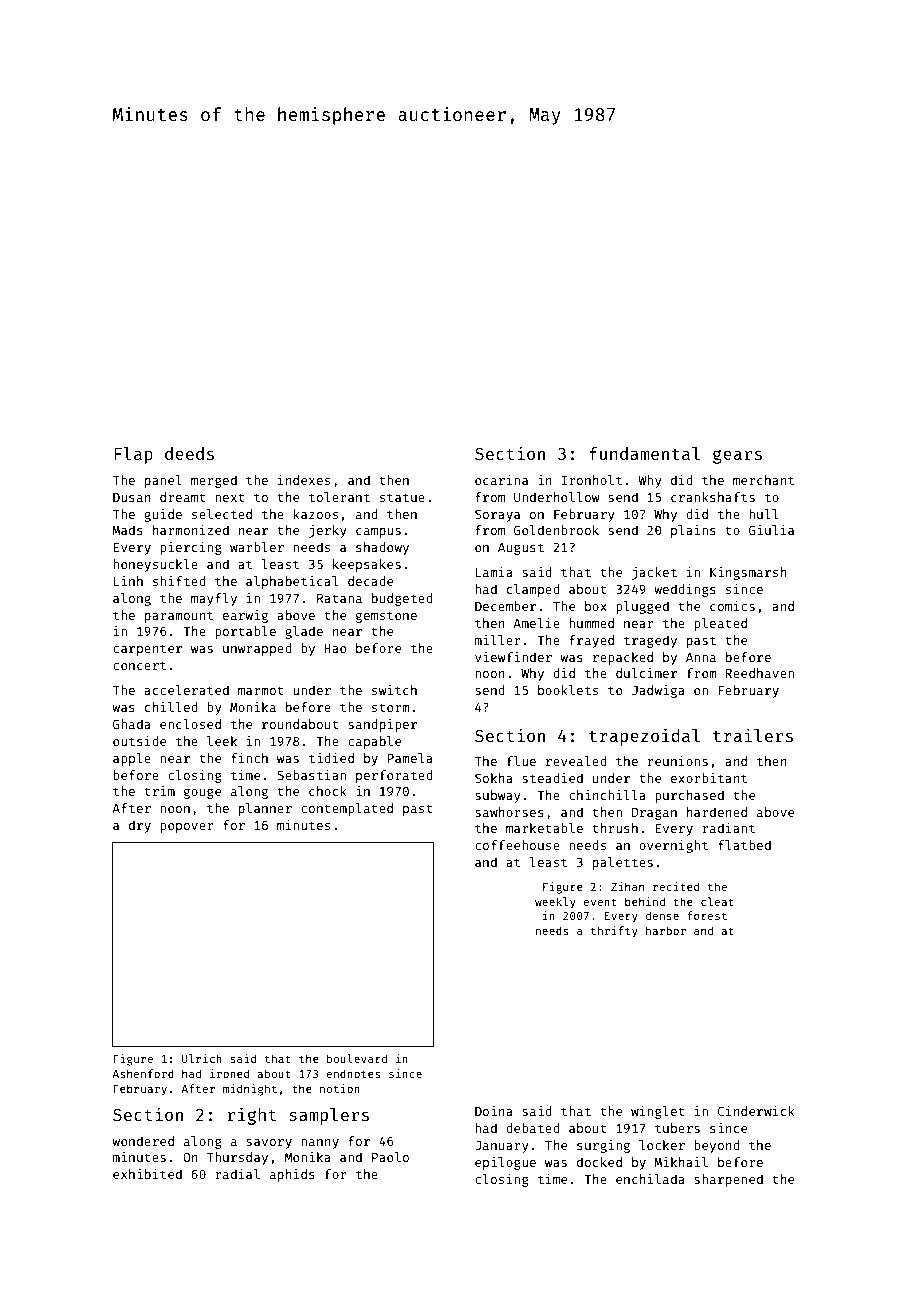 This page has width=908, height=1316. Describe the element at coordinates (133, 455) in the page. I see `Flap` at that location.
